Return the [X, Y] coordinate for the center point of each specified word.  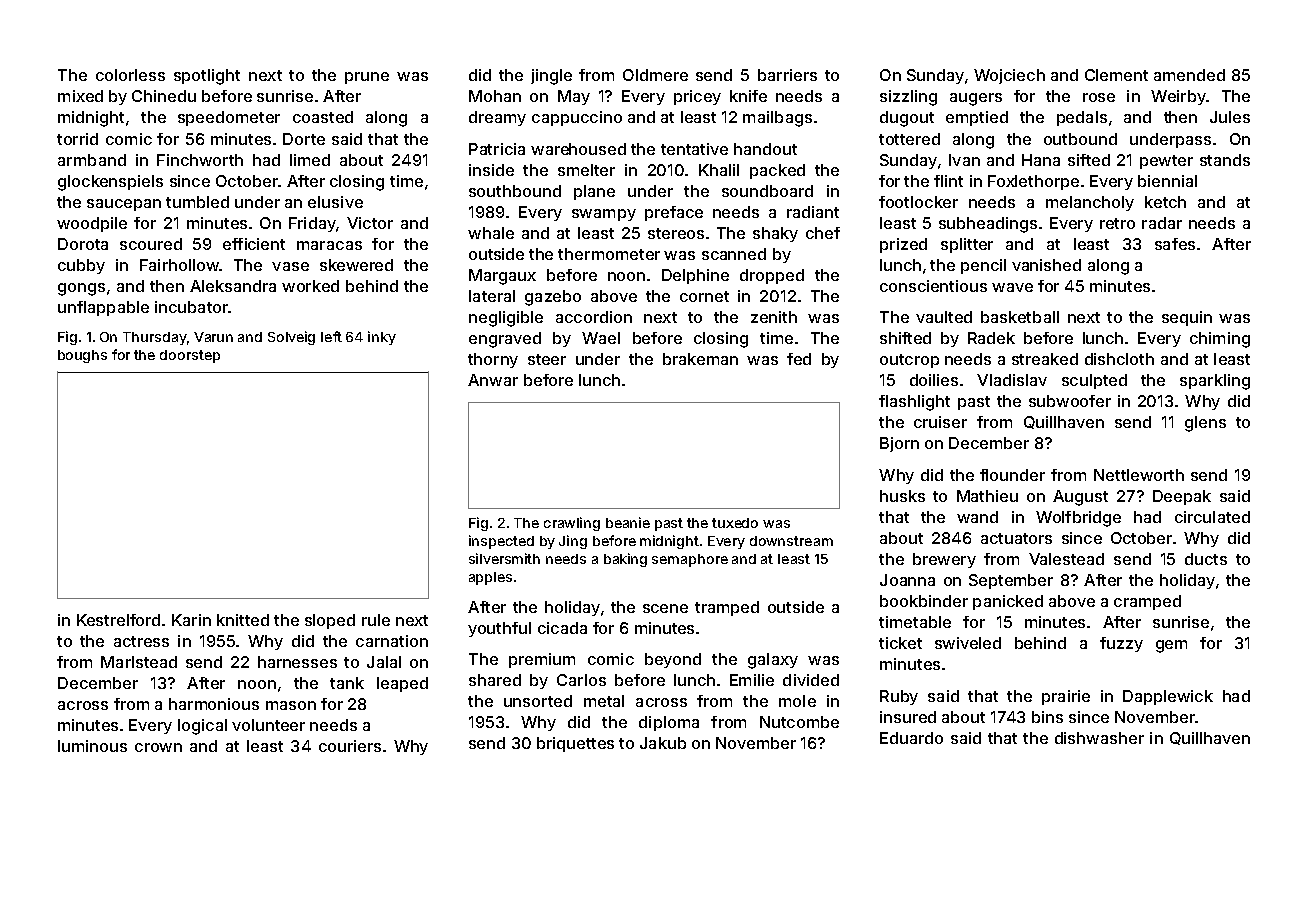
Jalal [384, 662]
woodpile [92, 224]
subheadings [988, 225]
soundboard [767, 191]
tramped [727, 608]
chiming [1220, 340]
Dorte [304, 139]
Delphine [695, 276]
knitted [243, 620]
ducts [1206, 559]
